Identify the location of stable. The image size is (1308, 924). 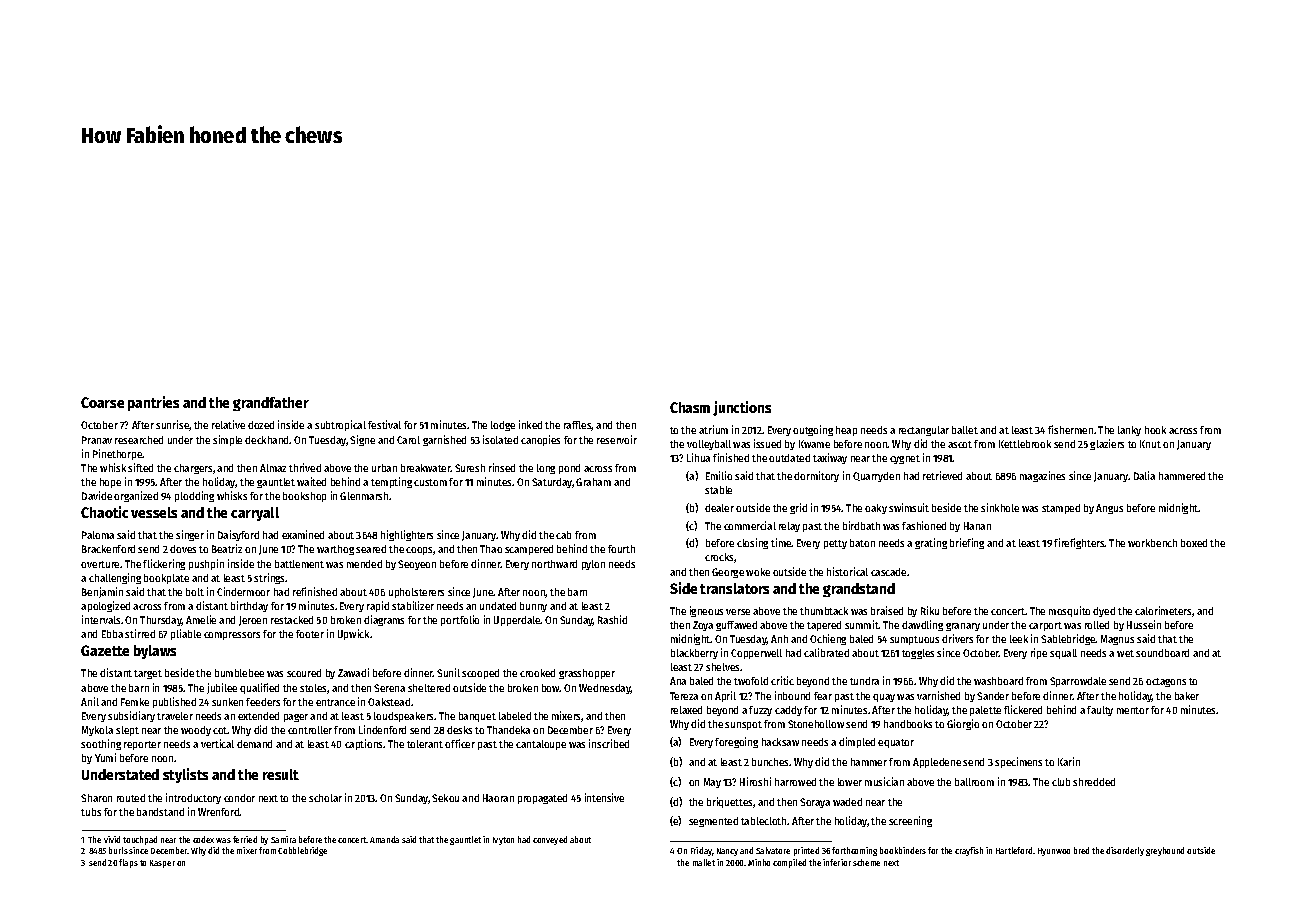
(718, 490).
